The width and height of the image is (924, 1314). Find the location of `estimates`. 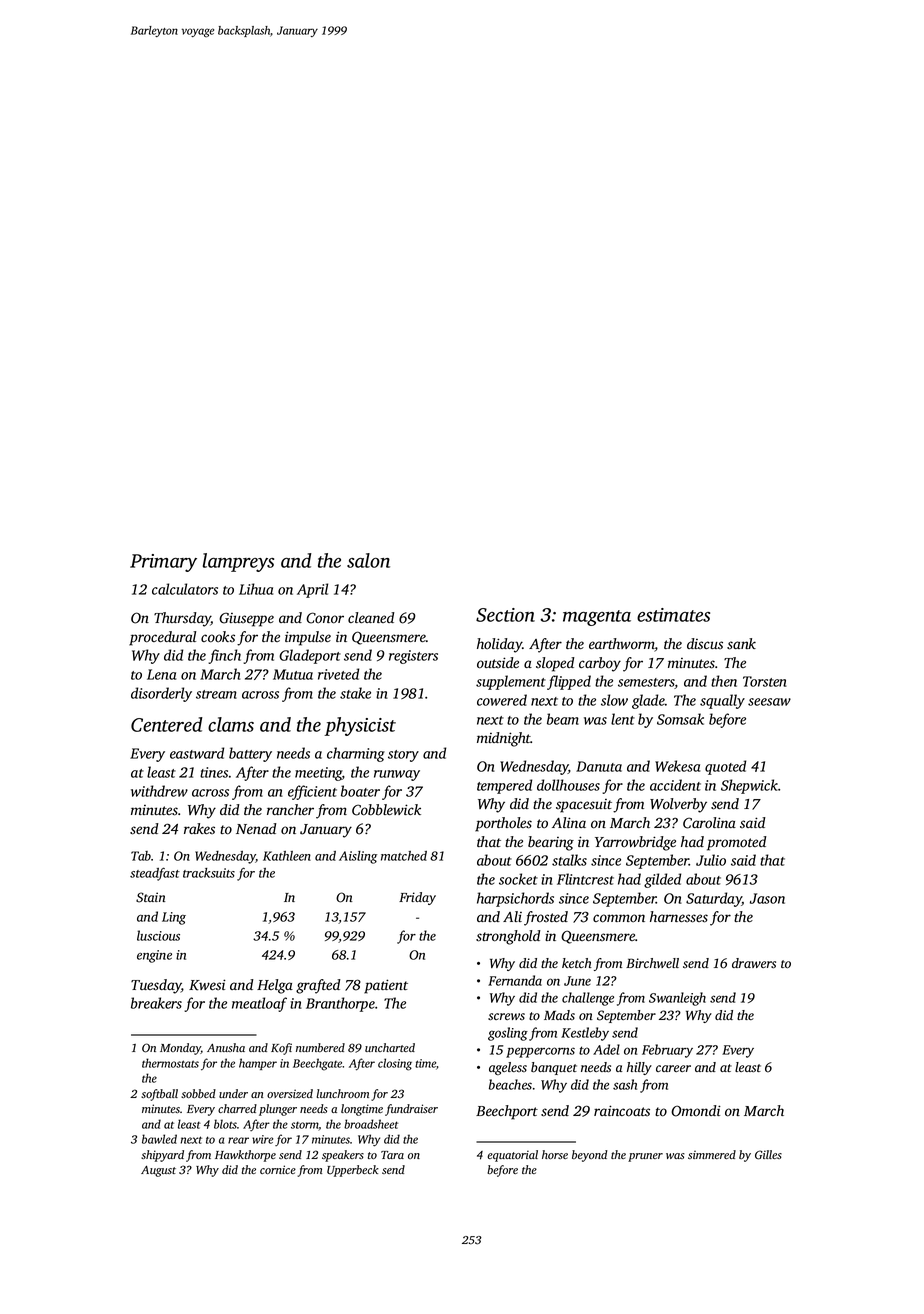

estimates is located at coordinates (673, 615).
